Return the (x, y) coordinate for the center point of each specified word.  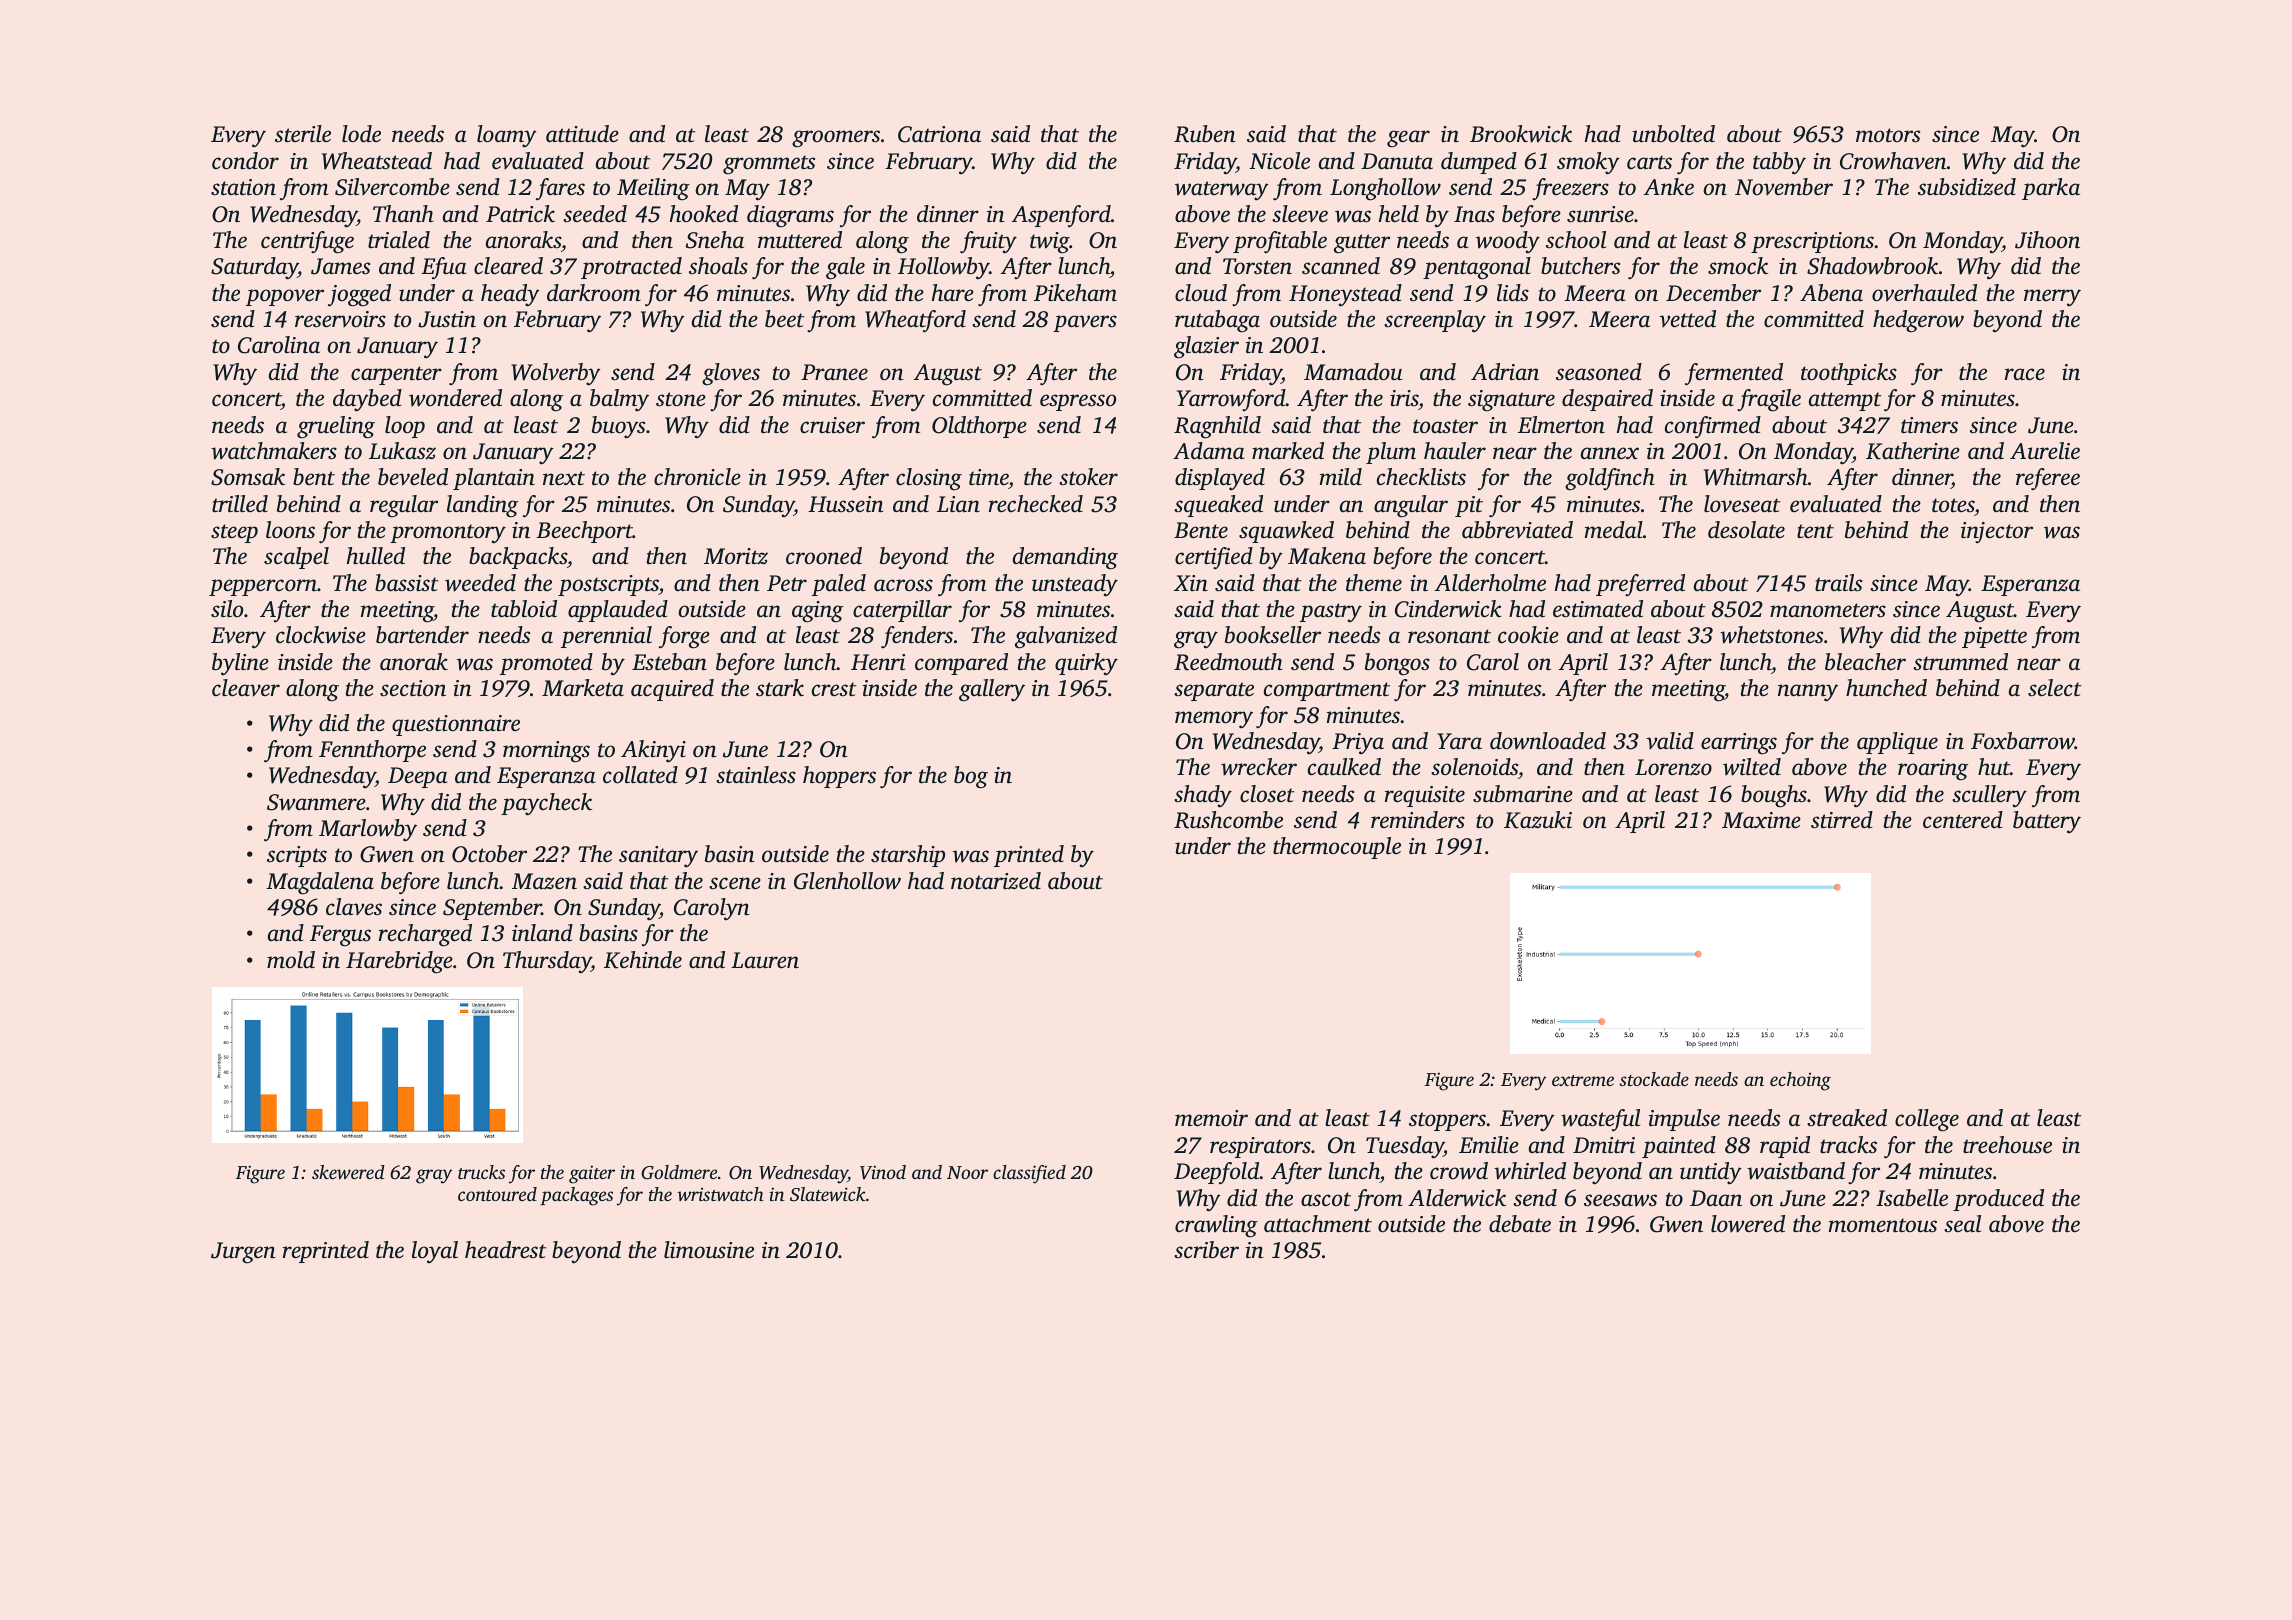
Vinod (883, 1172)
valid (1670, 741)
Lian (958, 504)
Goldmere (679, 1172)
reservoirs (340, 319)
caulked (1344, 767)
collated (640, 775)
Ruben (1205, 134)
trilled (240, 504)
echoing (1800, 1081)
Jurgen (243, 1253)
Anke (1669, 187)
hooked (704, 214)
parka (2051, 189)
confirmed (1713, 427)
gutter (1362, 244)
